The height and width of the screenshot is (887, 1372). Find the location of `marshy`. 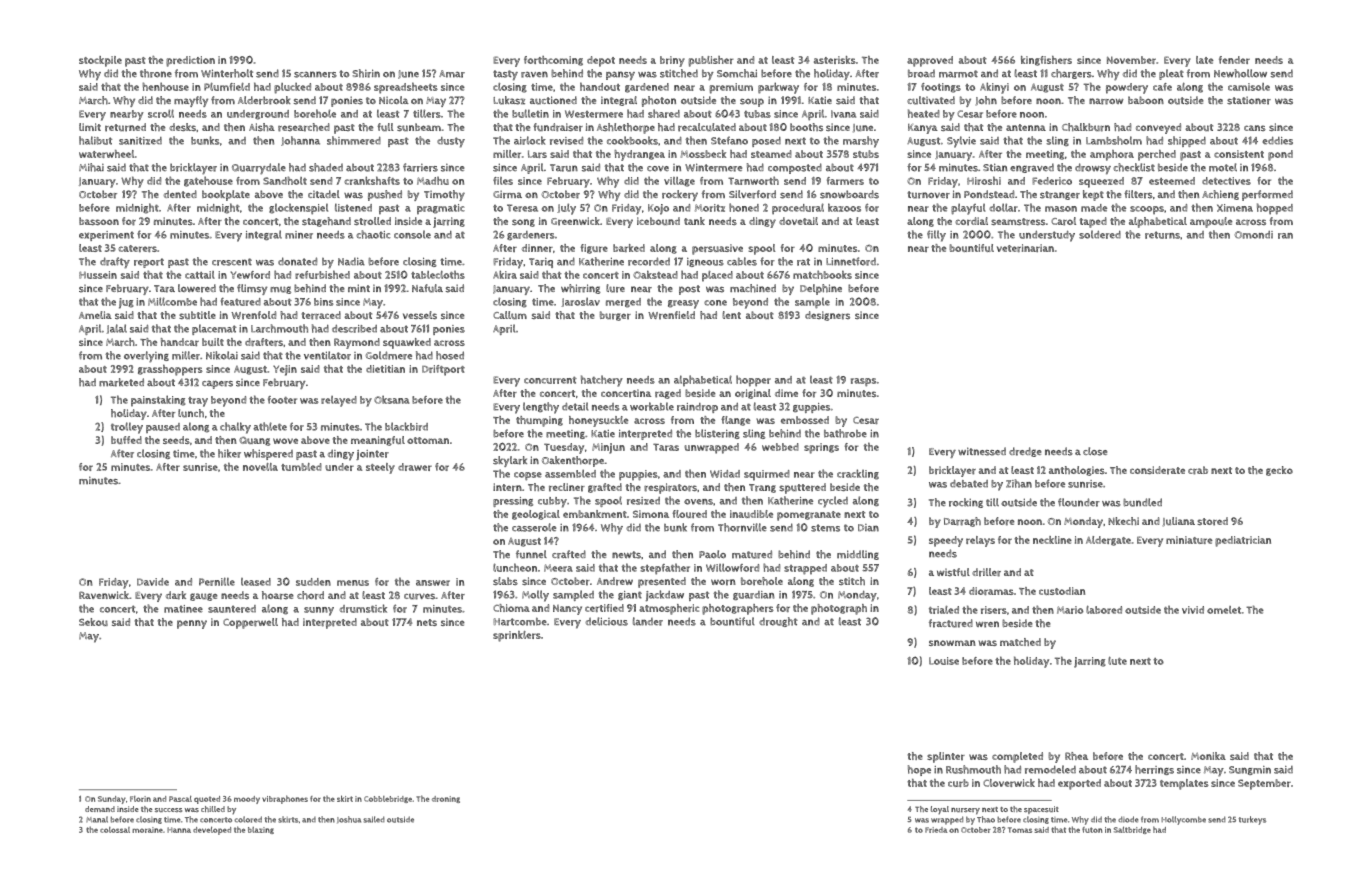

marshy is located at coordinates (861, 142).
